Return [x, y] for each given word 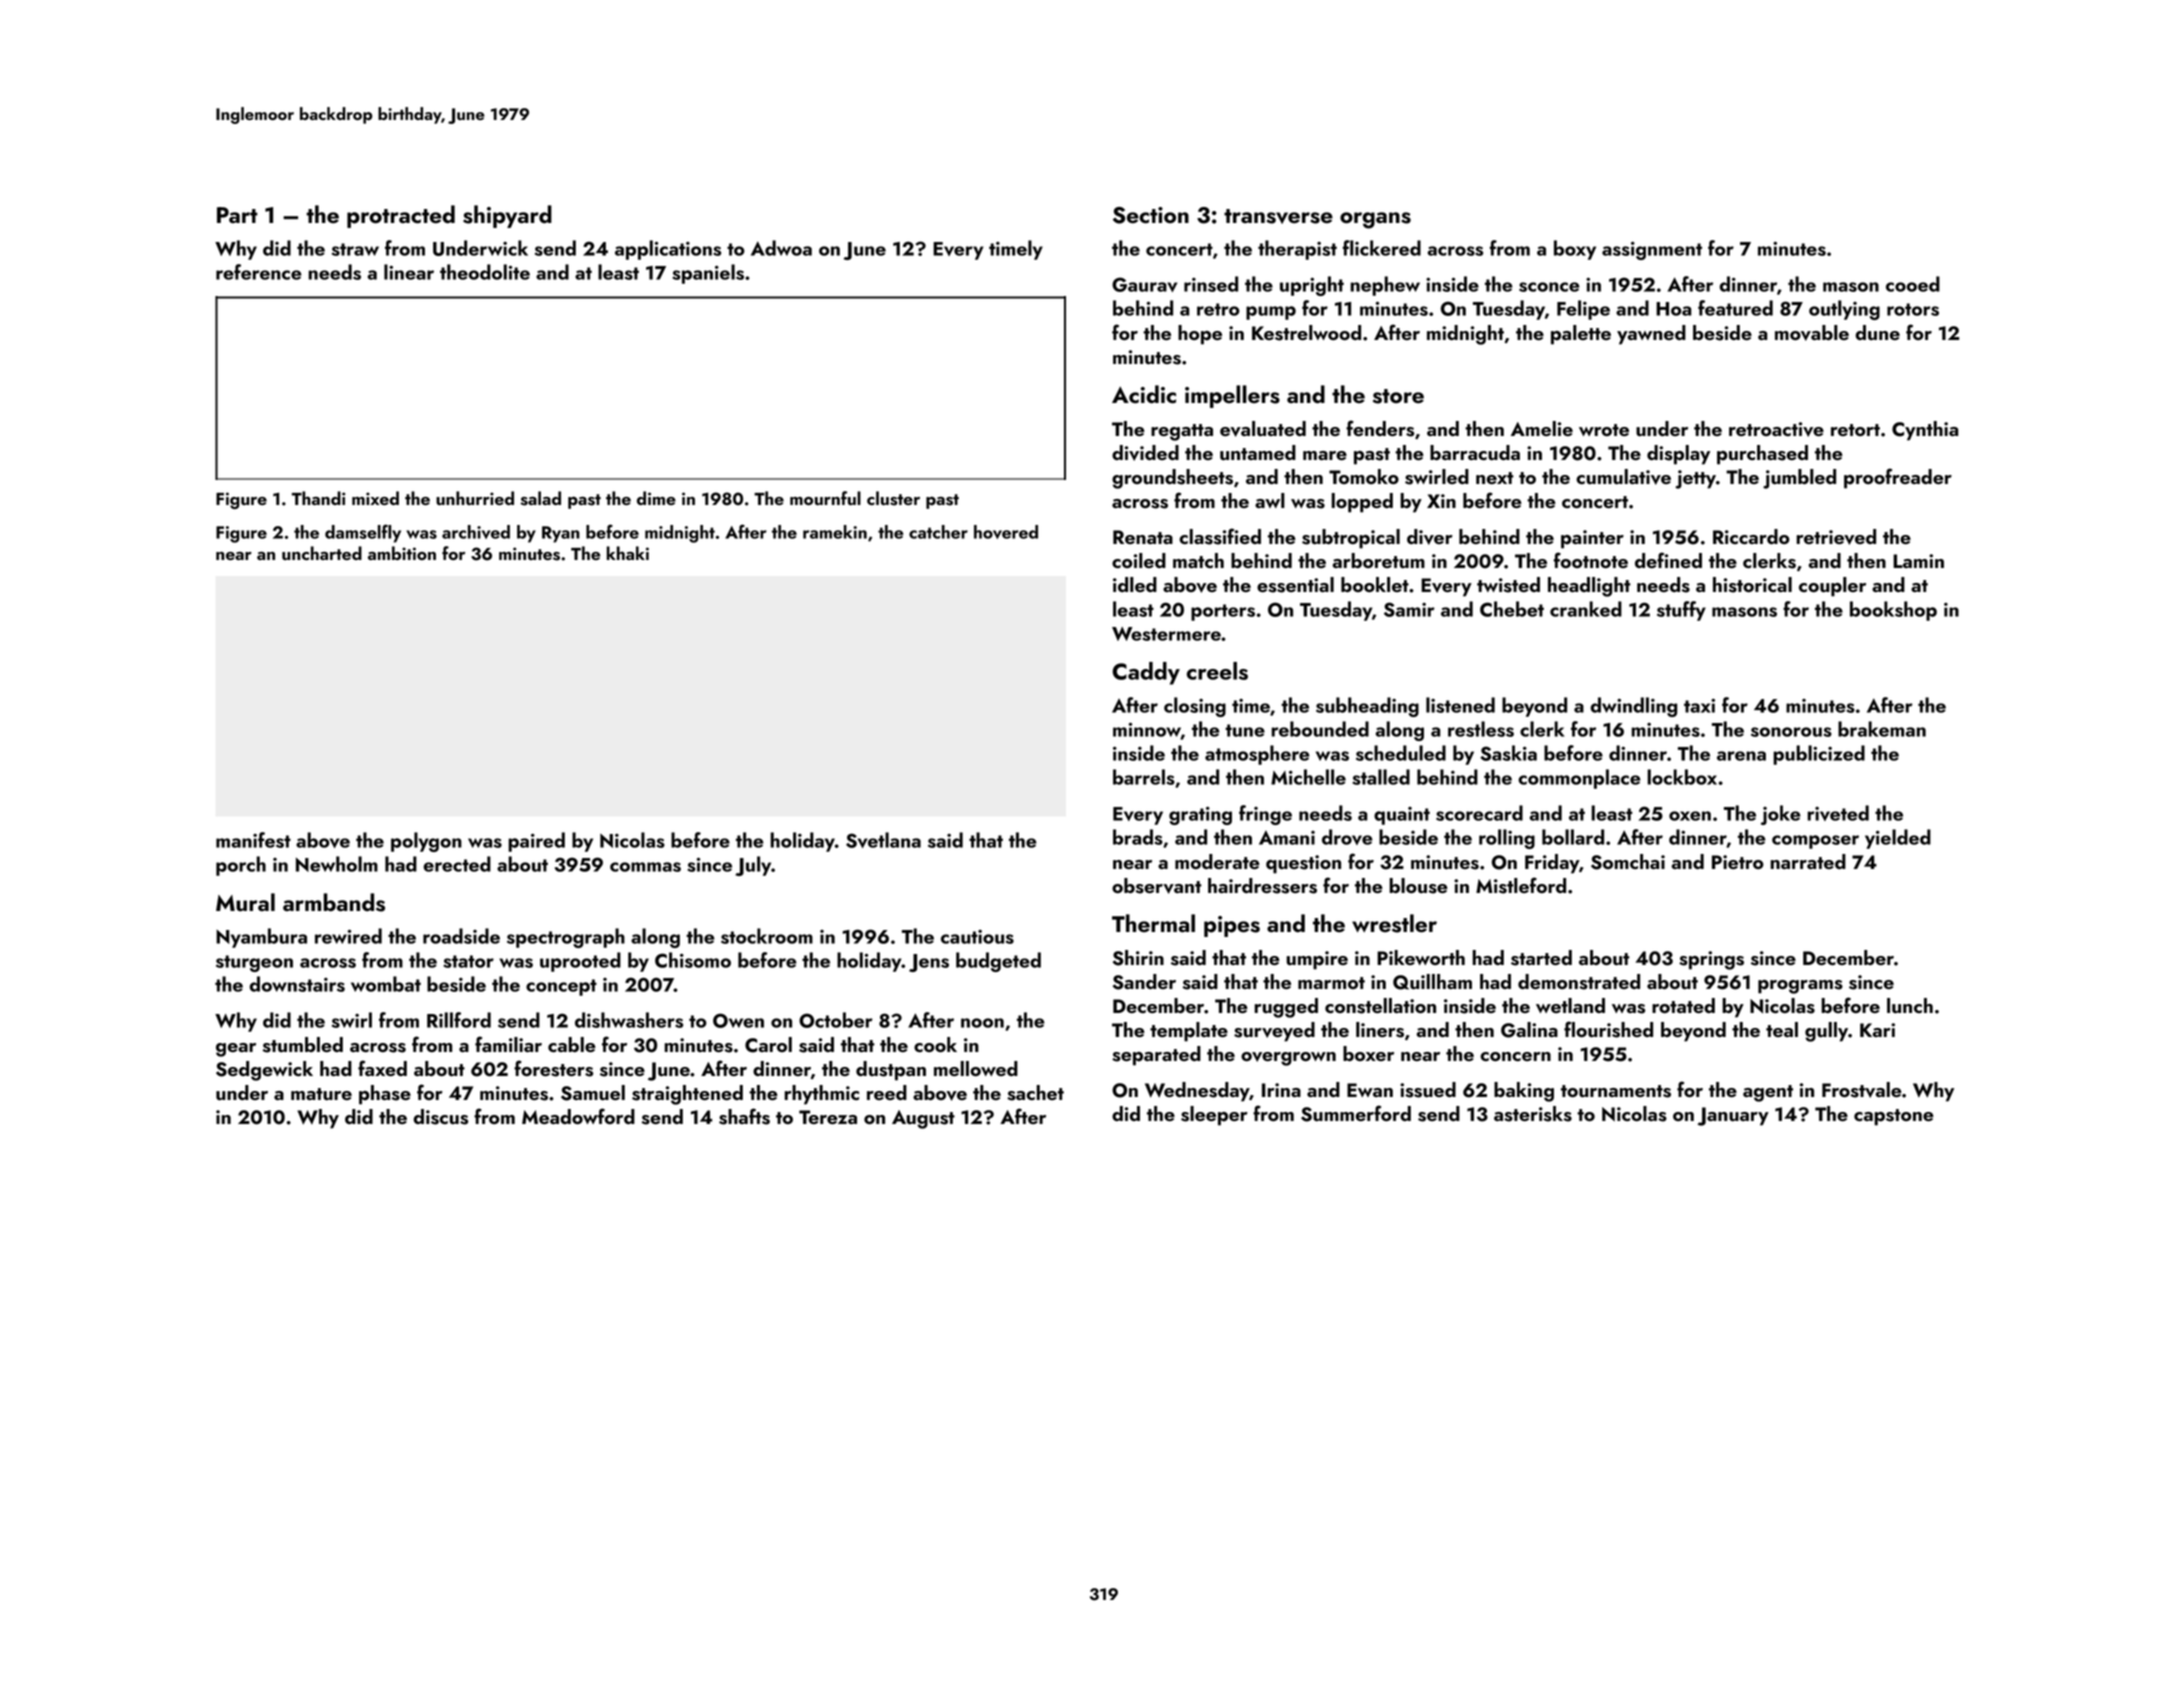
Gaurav [1144, 284]
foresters [553, 1068]
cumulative [1623, 477]
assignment [1652, 250]
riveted [1838, 813]
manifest [253, 840]
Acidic [1144, 394]
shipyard [507, 216]
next [1495, 478]
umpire [1317, 960]
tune [1245, 730]
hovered [1006, 532]
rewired [348, 936]
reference [259, 272]
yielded [1898, 839]
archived [476, 532]
